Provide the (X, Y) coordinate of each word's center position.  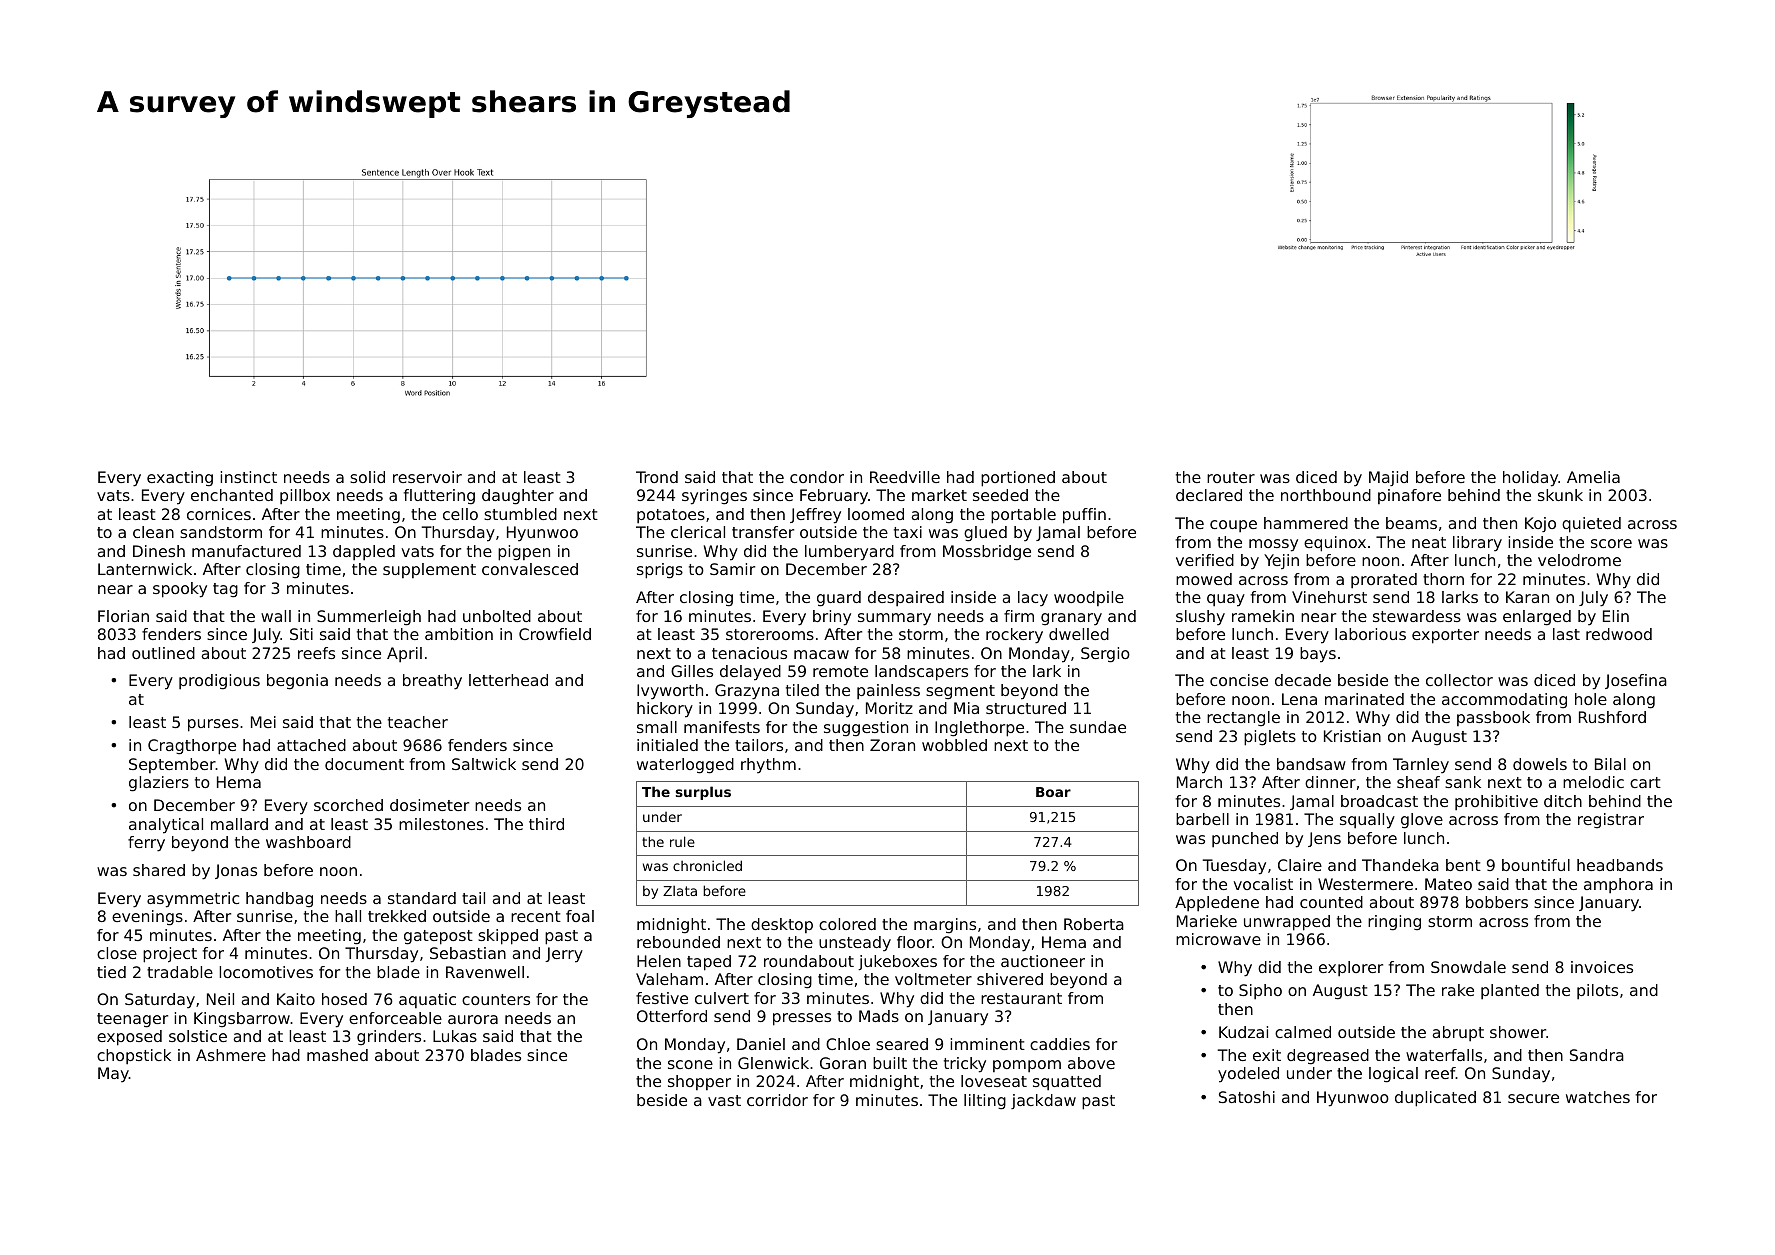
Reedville (905, 477)
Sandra (1597, 1055)
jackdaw (1043, 1101)
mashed (337, 1055)
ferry (146, 844)
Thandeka (1400, 865)
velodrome (1579, 560)
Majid (1388, 478)
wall (276, 616)
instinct (248, 477)
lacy (1033, 599)
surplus (703, 793)
